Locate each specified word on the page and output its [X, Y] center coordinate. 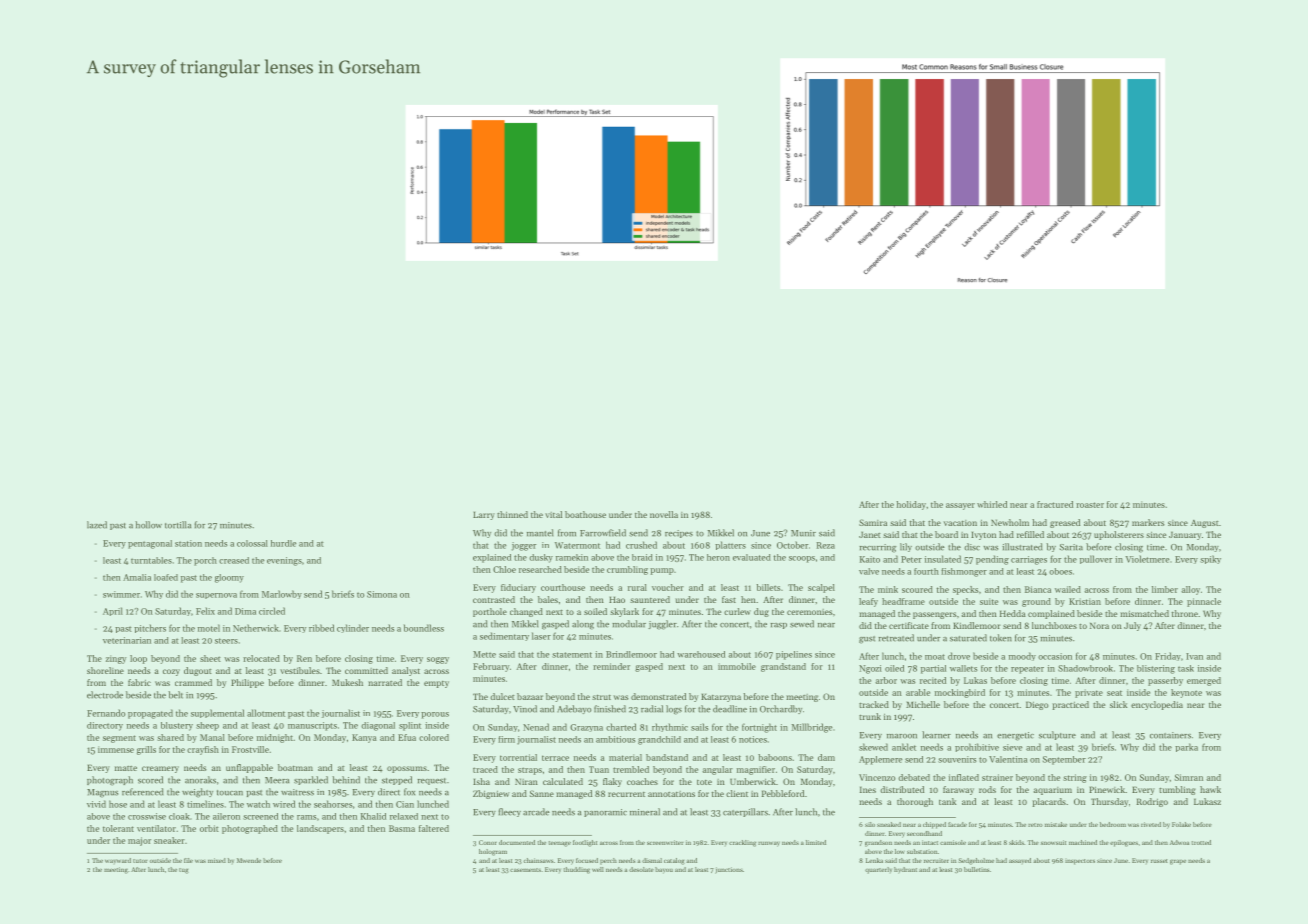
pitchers [150, 628]
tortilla [178, 525]
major [139, 841]
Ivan [1194, 656]
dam [826, 757]
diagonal [378, 726]
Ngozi [870, 669]
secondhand [924, 833]
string [1075, 778]
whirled [992, 504]
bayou [664, 870]
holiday [911, 505]
